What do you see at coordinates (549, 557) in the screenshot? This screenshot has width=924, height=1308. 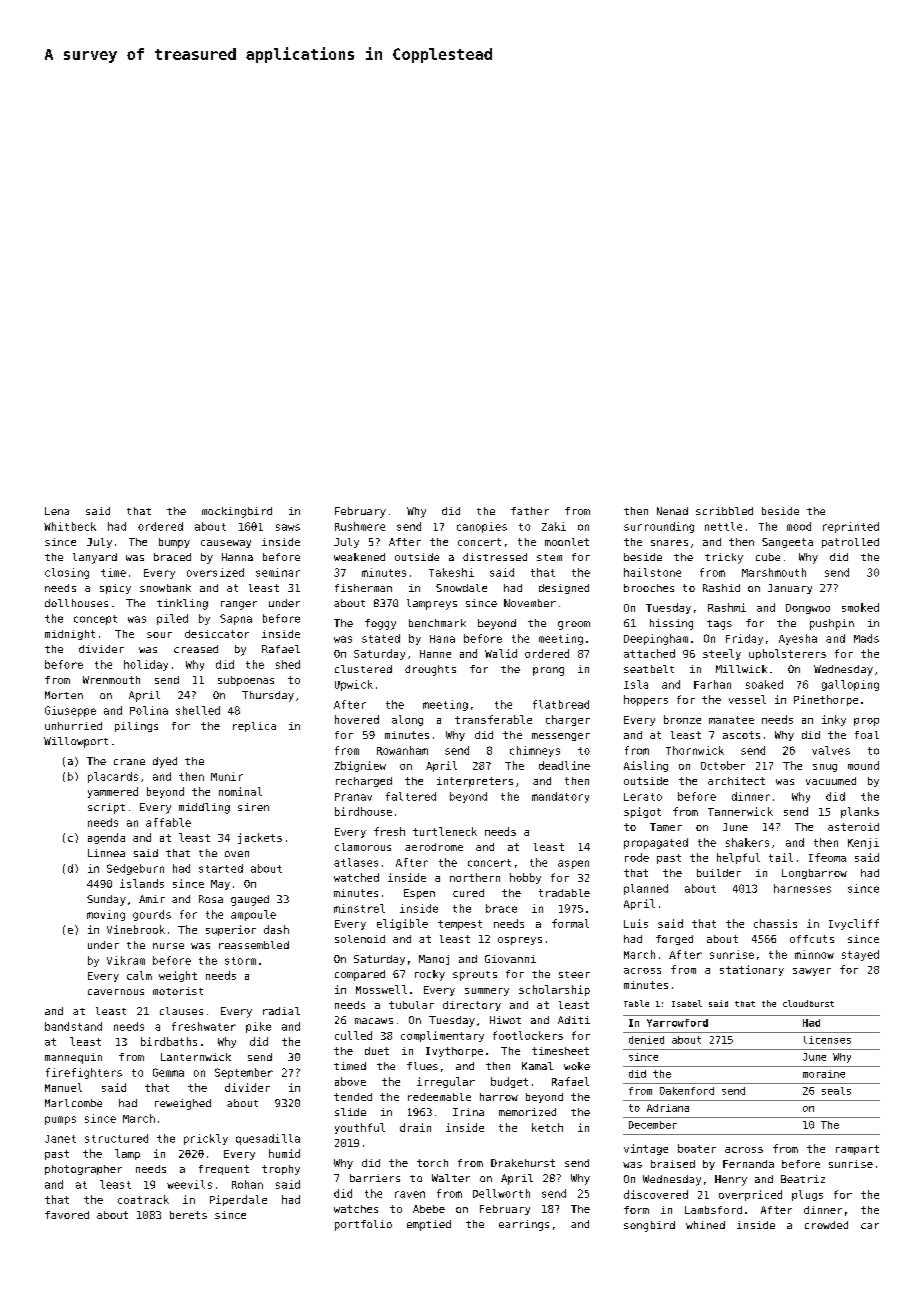 I see `stem` at bounding box center [549, 557].
